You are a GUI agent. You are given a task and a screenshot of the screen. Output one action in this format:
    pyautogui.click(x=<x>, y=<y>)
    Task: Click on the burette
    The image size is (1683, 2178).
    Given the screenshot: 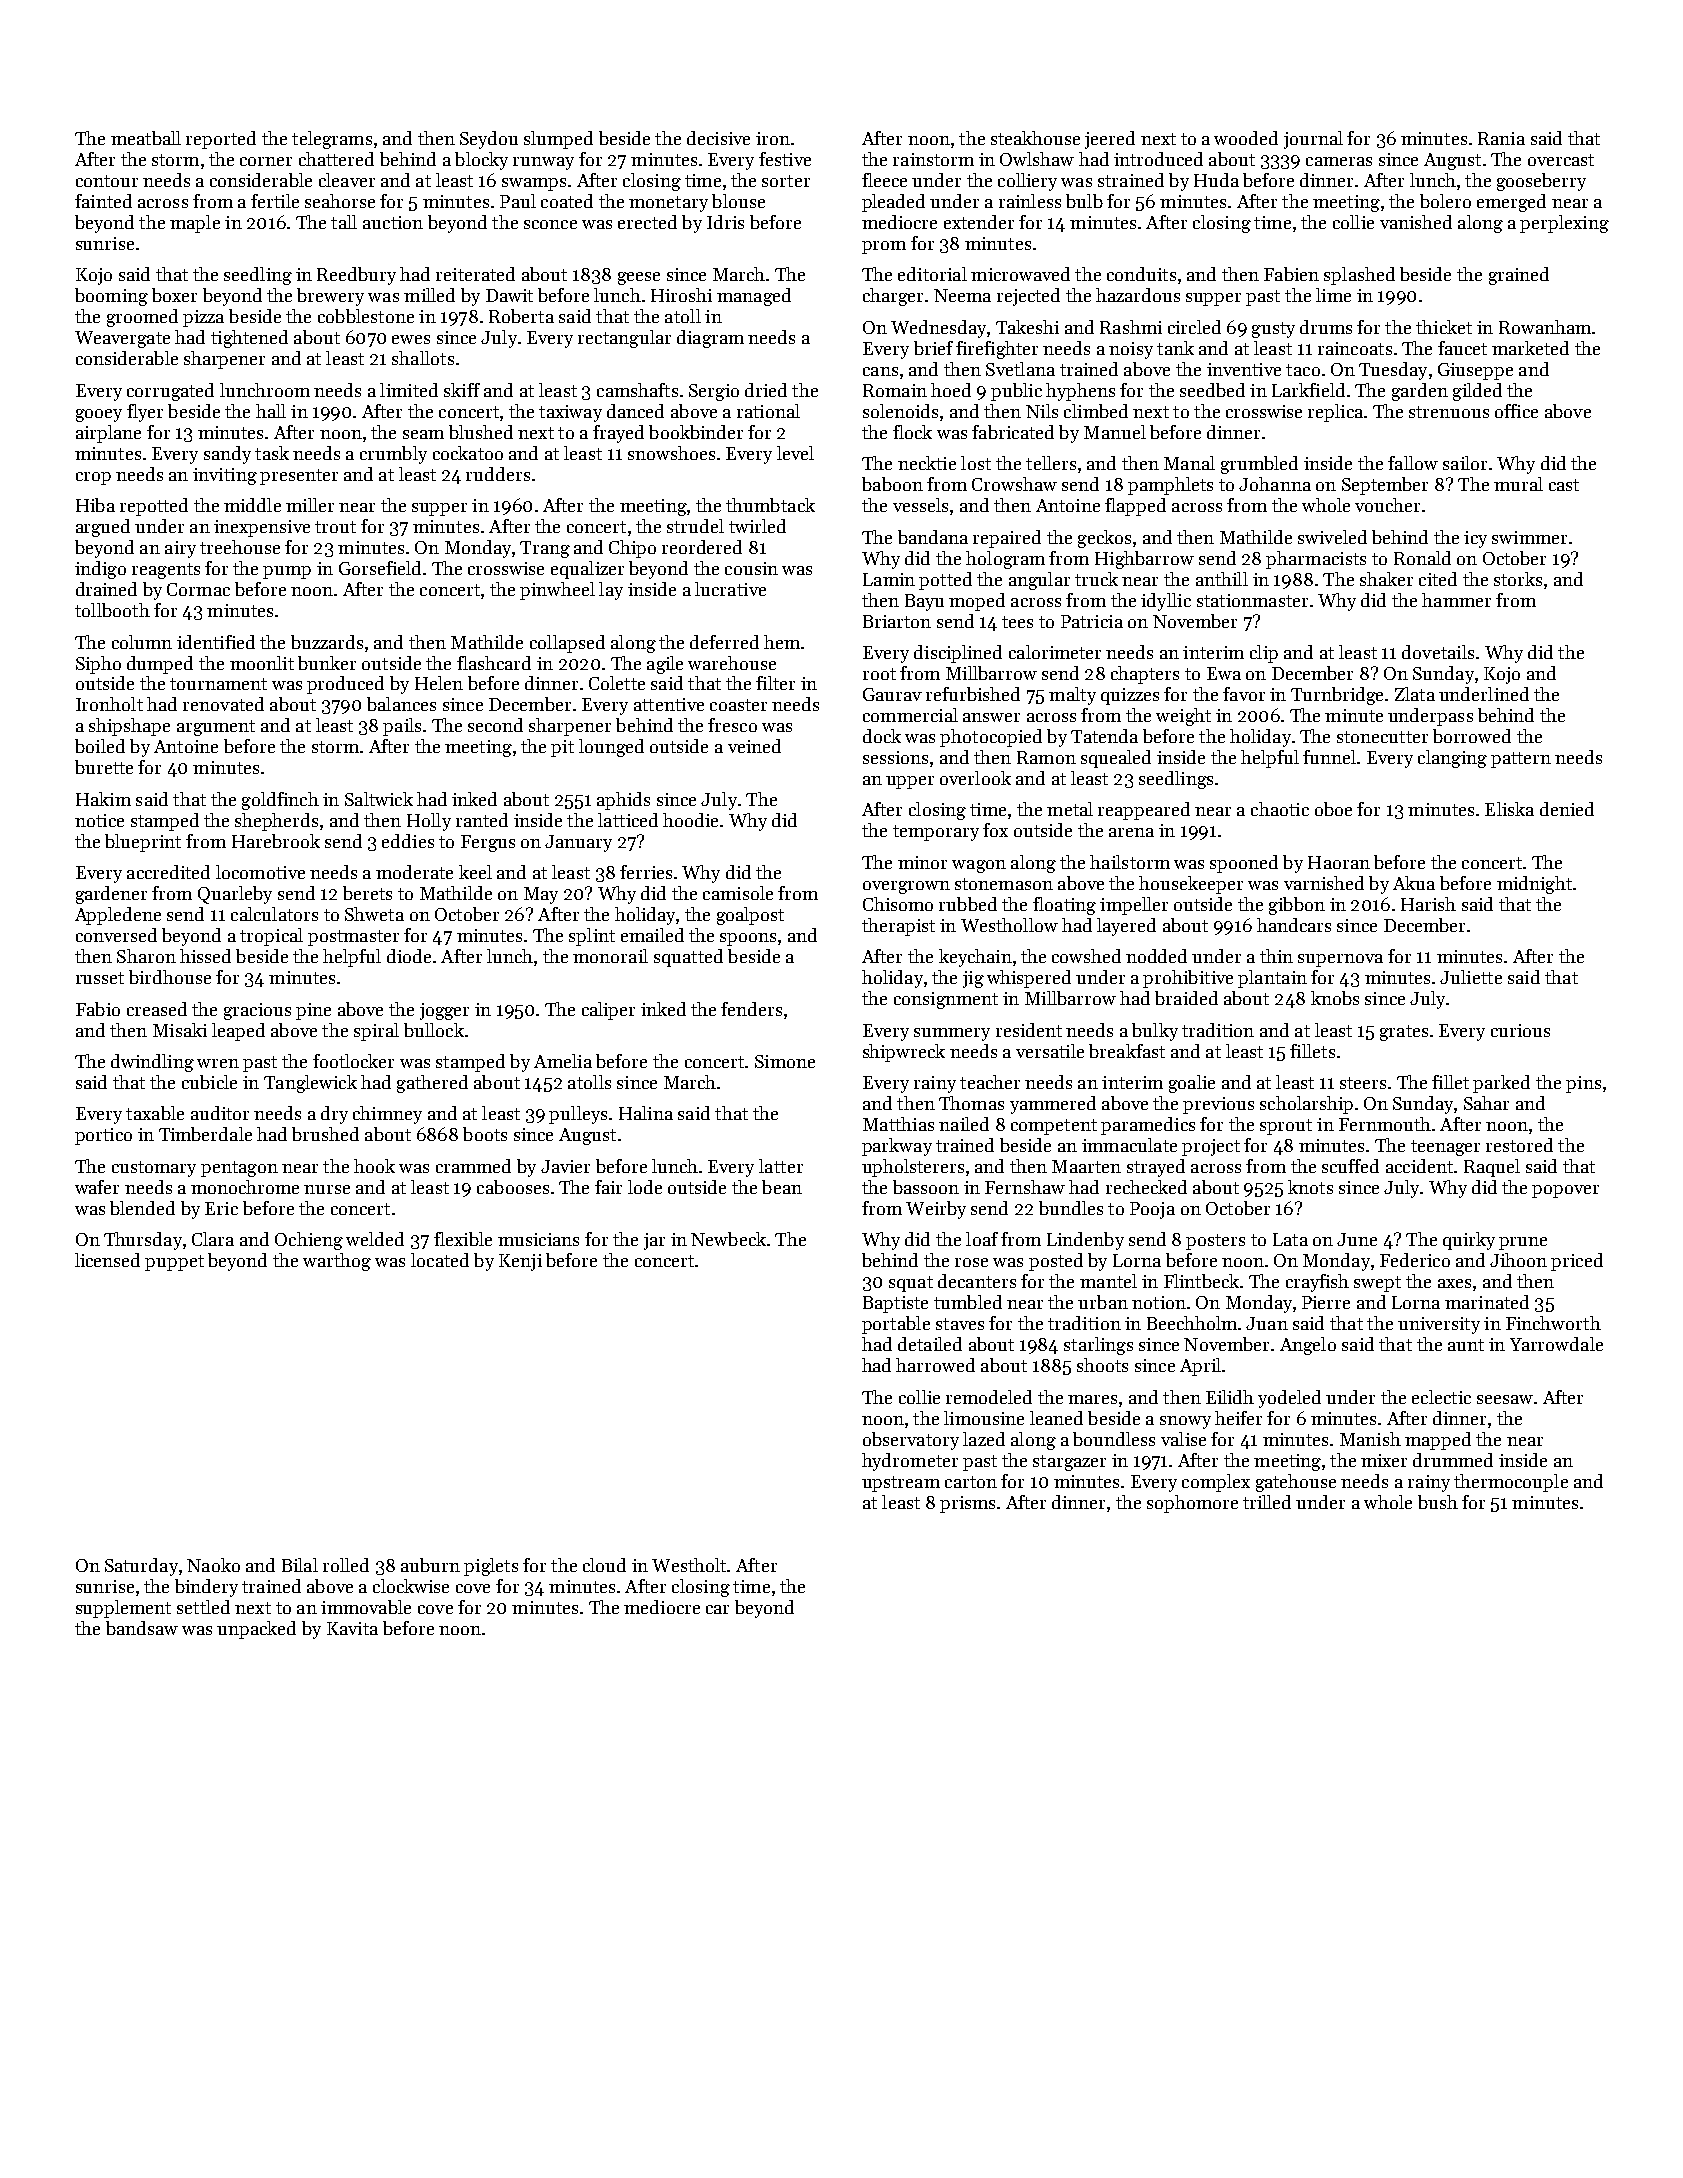 What is the action you would take?
    pyautogui.click(x=104, y=767)
